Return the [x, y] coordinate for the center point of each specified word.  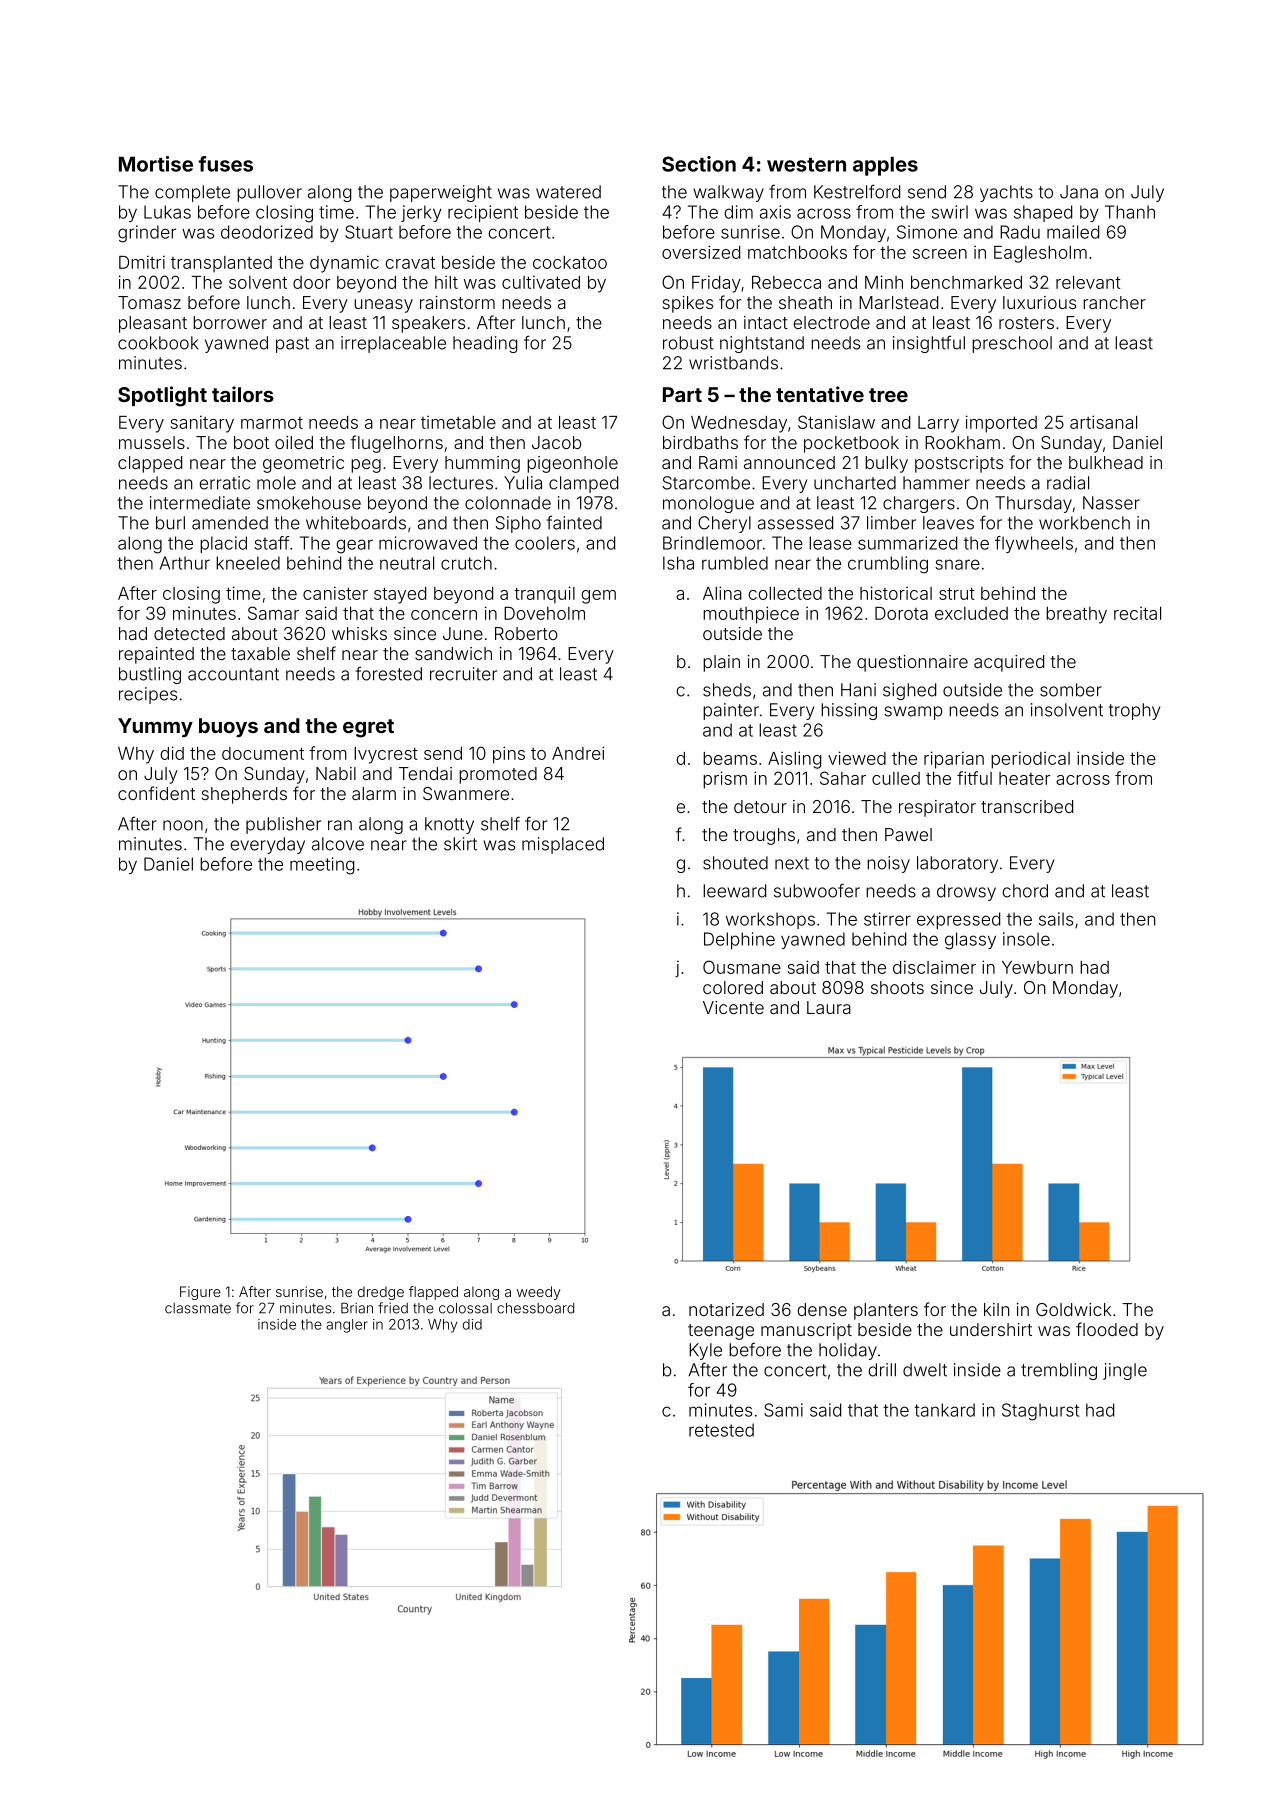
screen [940, 254]
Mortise [156, 164]
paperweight [441, 193]
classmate [198, 1308]
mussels [152, 442]
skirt [460, 844]
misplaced [563, 845]
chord [1025, 891]
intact [766, 322]
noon [183, 825]
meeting [322, 866]
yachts [1006, 193]
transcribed [1027, 806]
